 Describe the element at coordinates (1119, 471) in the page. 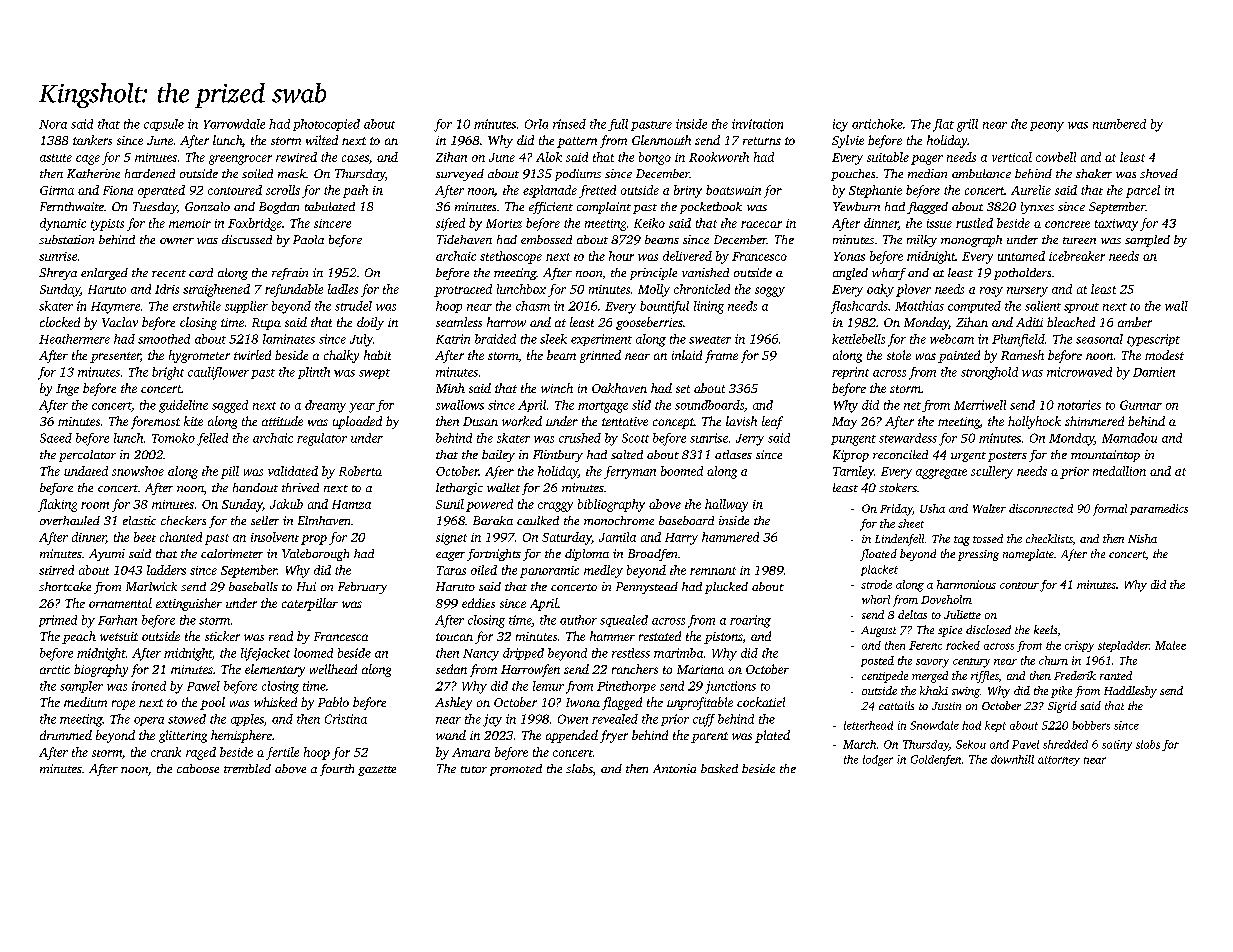

I see `medallion` at that location.
